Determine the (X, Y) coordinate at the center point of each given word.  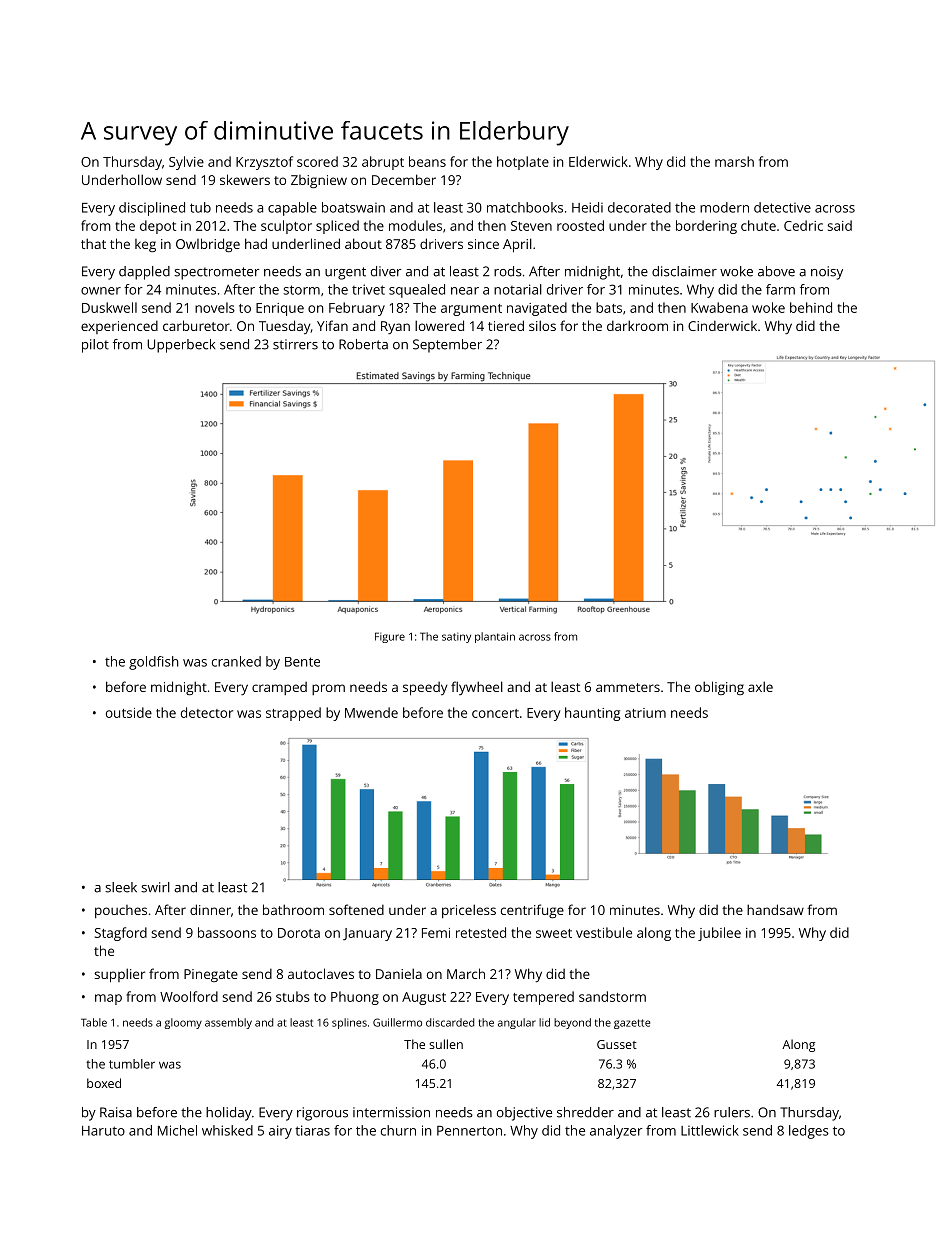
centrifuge (532, 911)
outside (129, 712)
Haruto (103, 1131)
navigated (537, 309)
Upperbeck (181, 346)
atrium (645, 713)
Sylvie (186, 163)
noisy (827, 273)
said (840, 225)
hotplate (523, 163)
